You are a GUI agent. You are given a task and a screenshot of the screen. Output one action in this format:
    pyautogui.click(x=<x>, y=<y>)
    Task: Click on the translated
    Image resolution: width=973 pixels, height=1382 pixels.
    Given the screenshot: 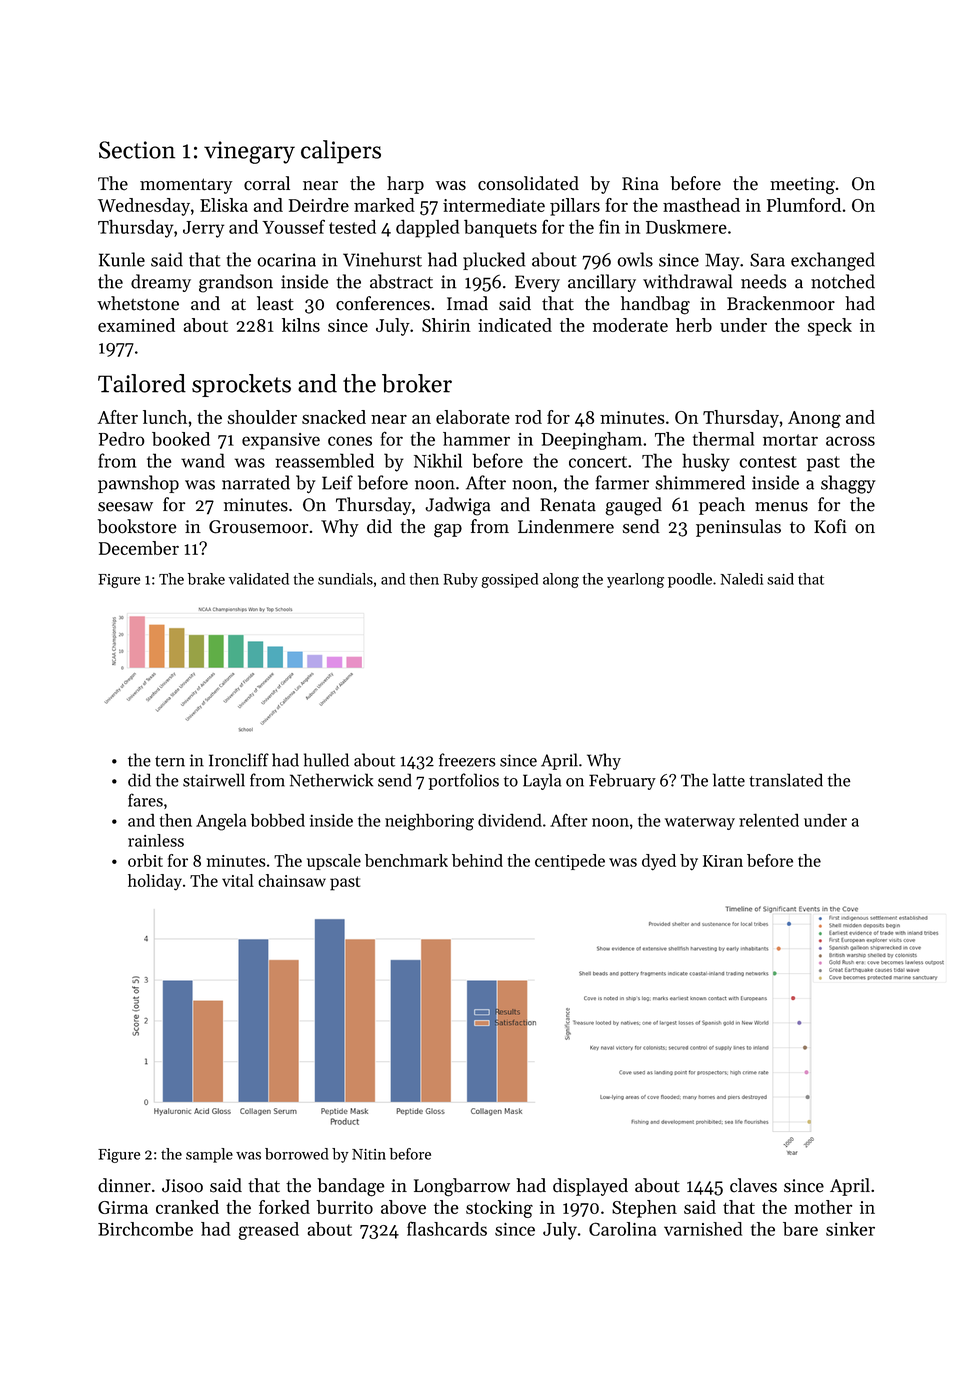 What is the action you would take?
    pyautogui.click(x=786, y=780)
